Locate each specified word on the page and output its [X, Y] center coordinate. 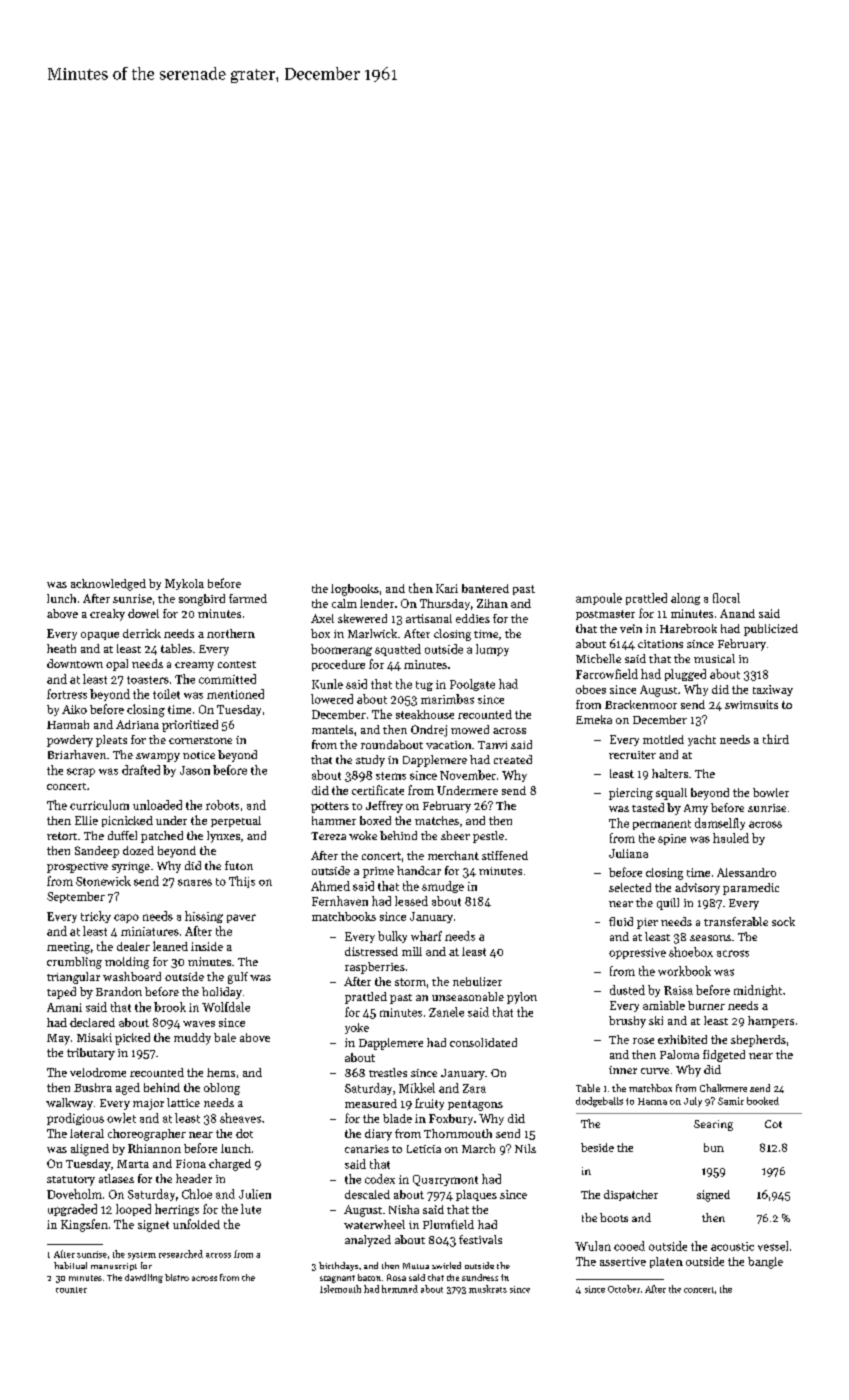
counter [71, 1290]
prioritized [190, 726]
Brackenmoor [641, 704]
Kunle [327, 684]
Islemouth [340, 1289]
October [624, 1289]
